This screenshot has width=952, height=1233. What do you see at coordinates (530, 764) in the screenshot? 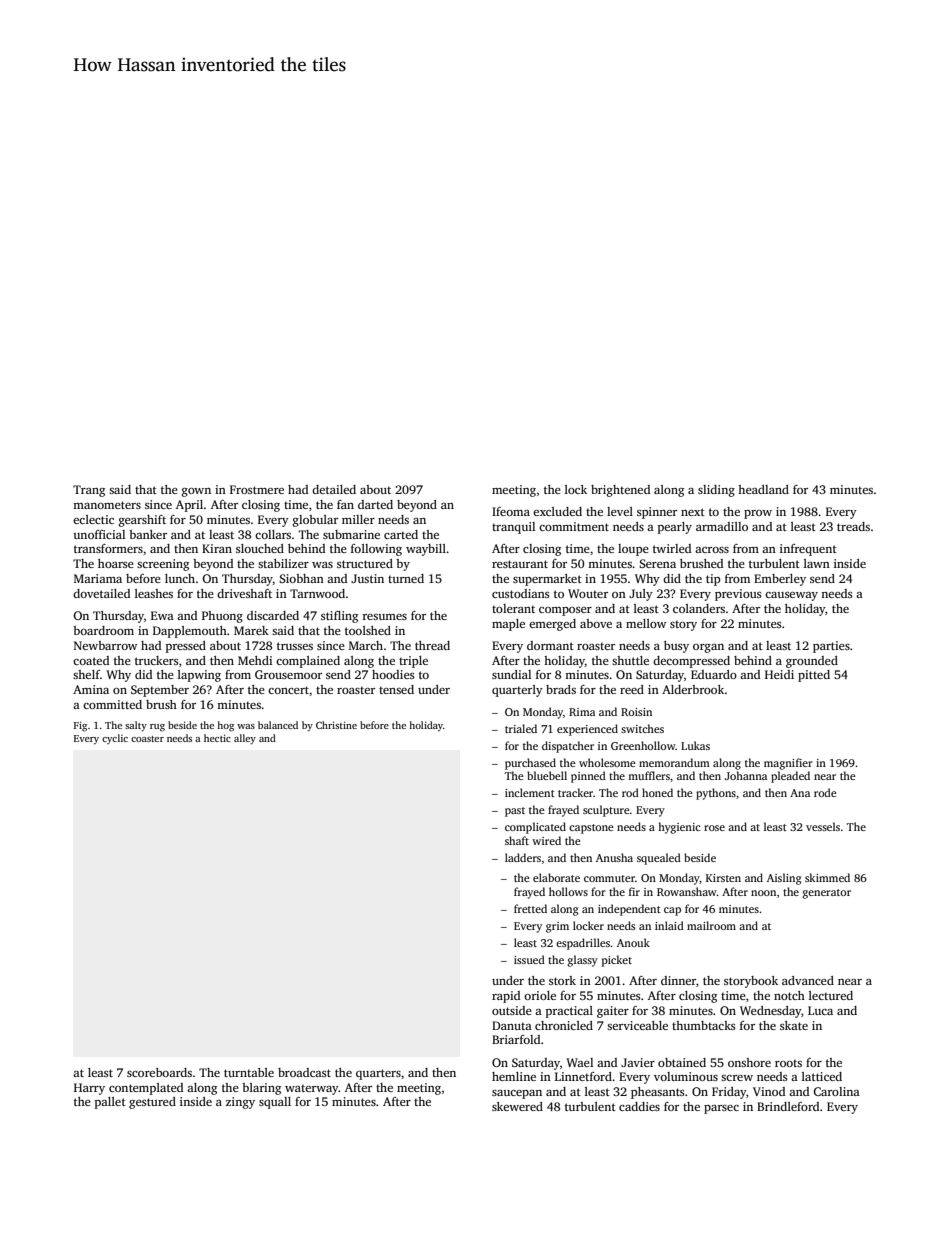
I see `purchased` at bounding box center [530, 764].
